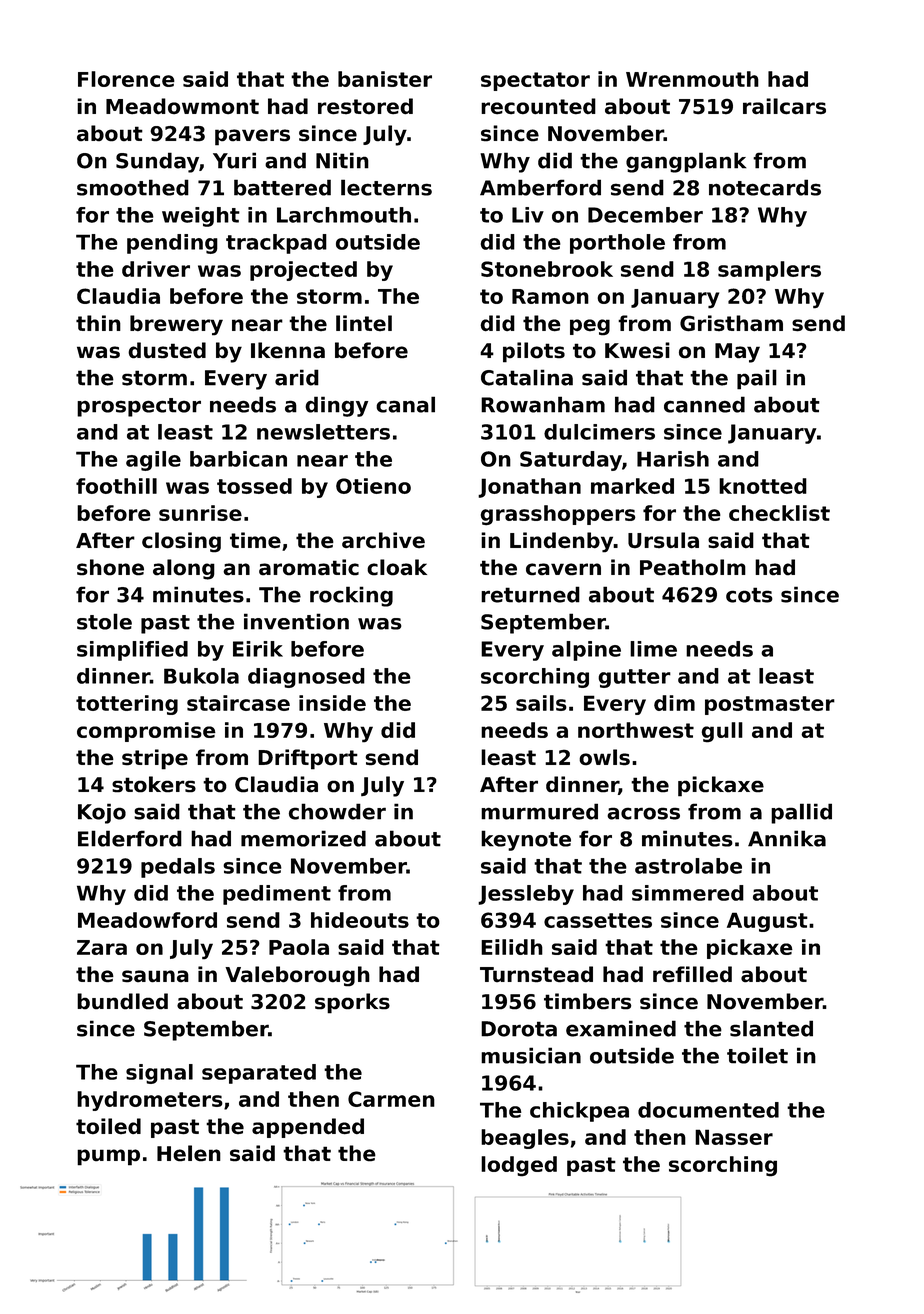 Image resolution: width=924 pixels, height=1314 pixels. I want to click on Helen, so click(189, 1153).
